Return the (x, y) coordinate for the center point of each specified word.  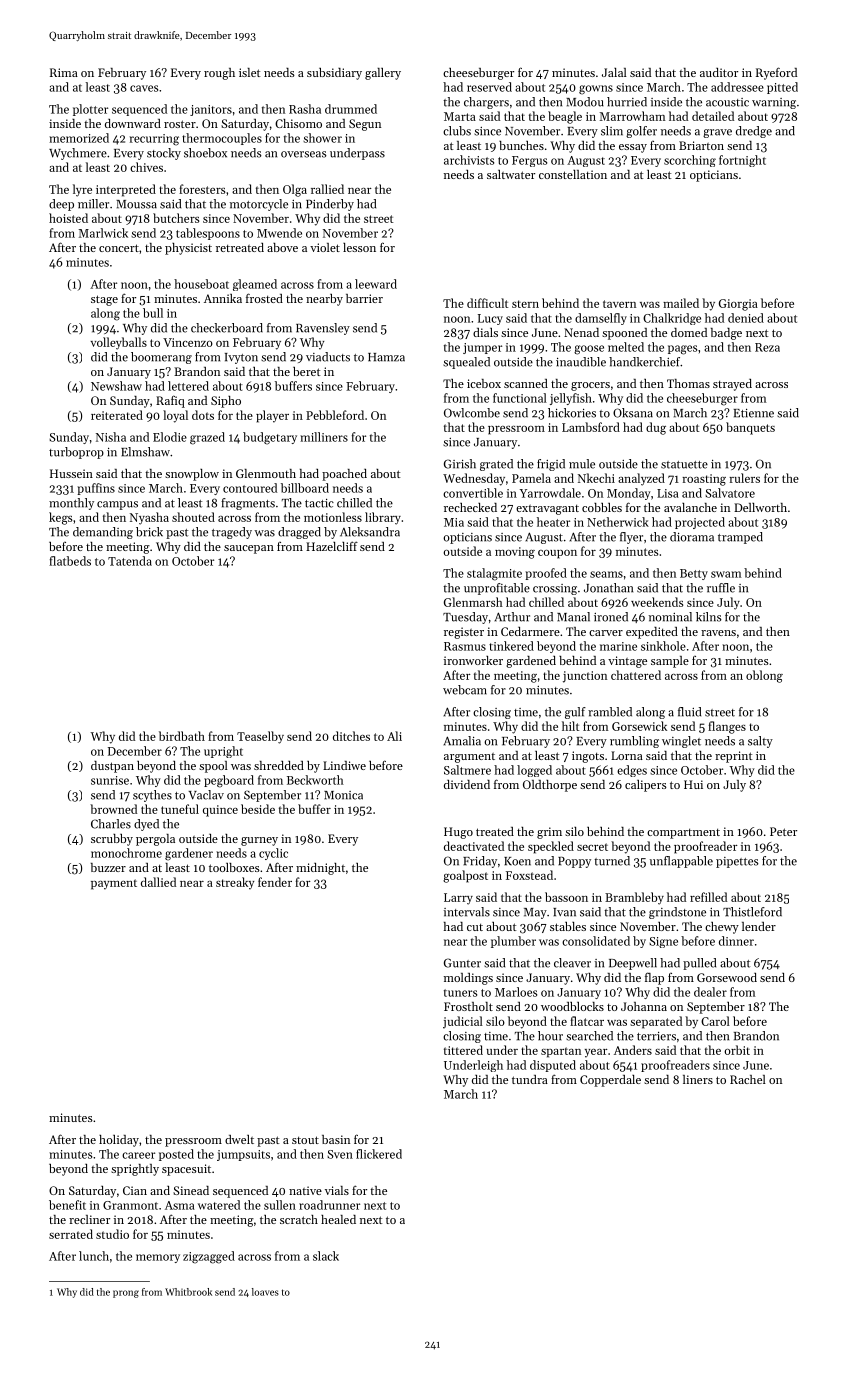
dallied (158, 882)
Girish (460, 464)
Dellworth (760, 507)
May (535, 913)
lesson (359, 247)
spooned (624, 334)
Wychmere (78, 154)
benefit (67, 1205)
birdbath (182, 736)
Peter (783, 831)
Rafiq (170, 401)
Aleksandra (370, 532)
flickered (379, 1154)
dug (656, 428)
